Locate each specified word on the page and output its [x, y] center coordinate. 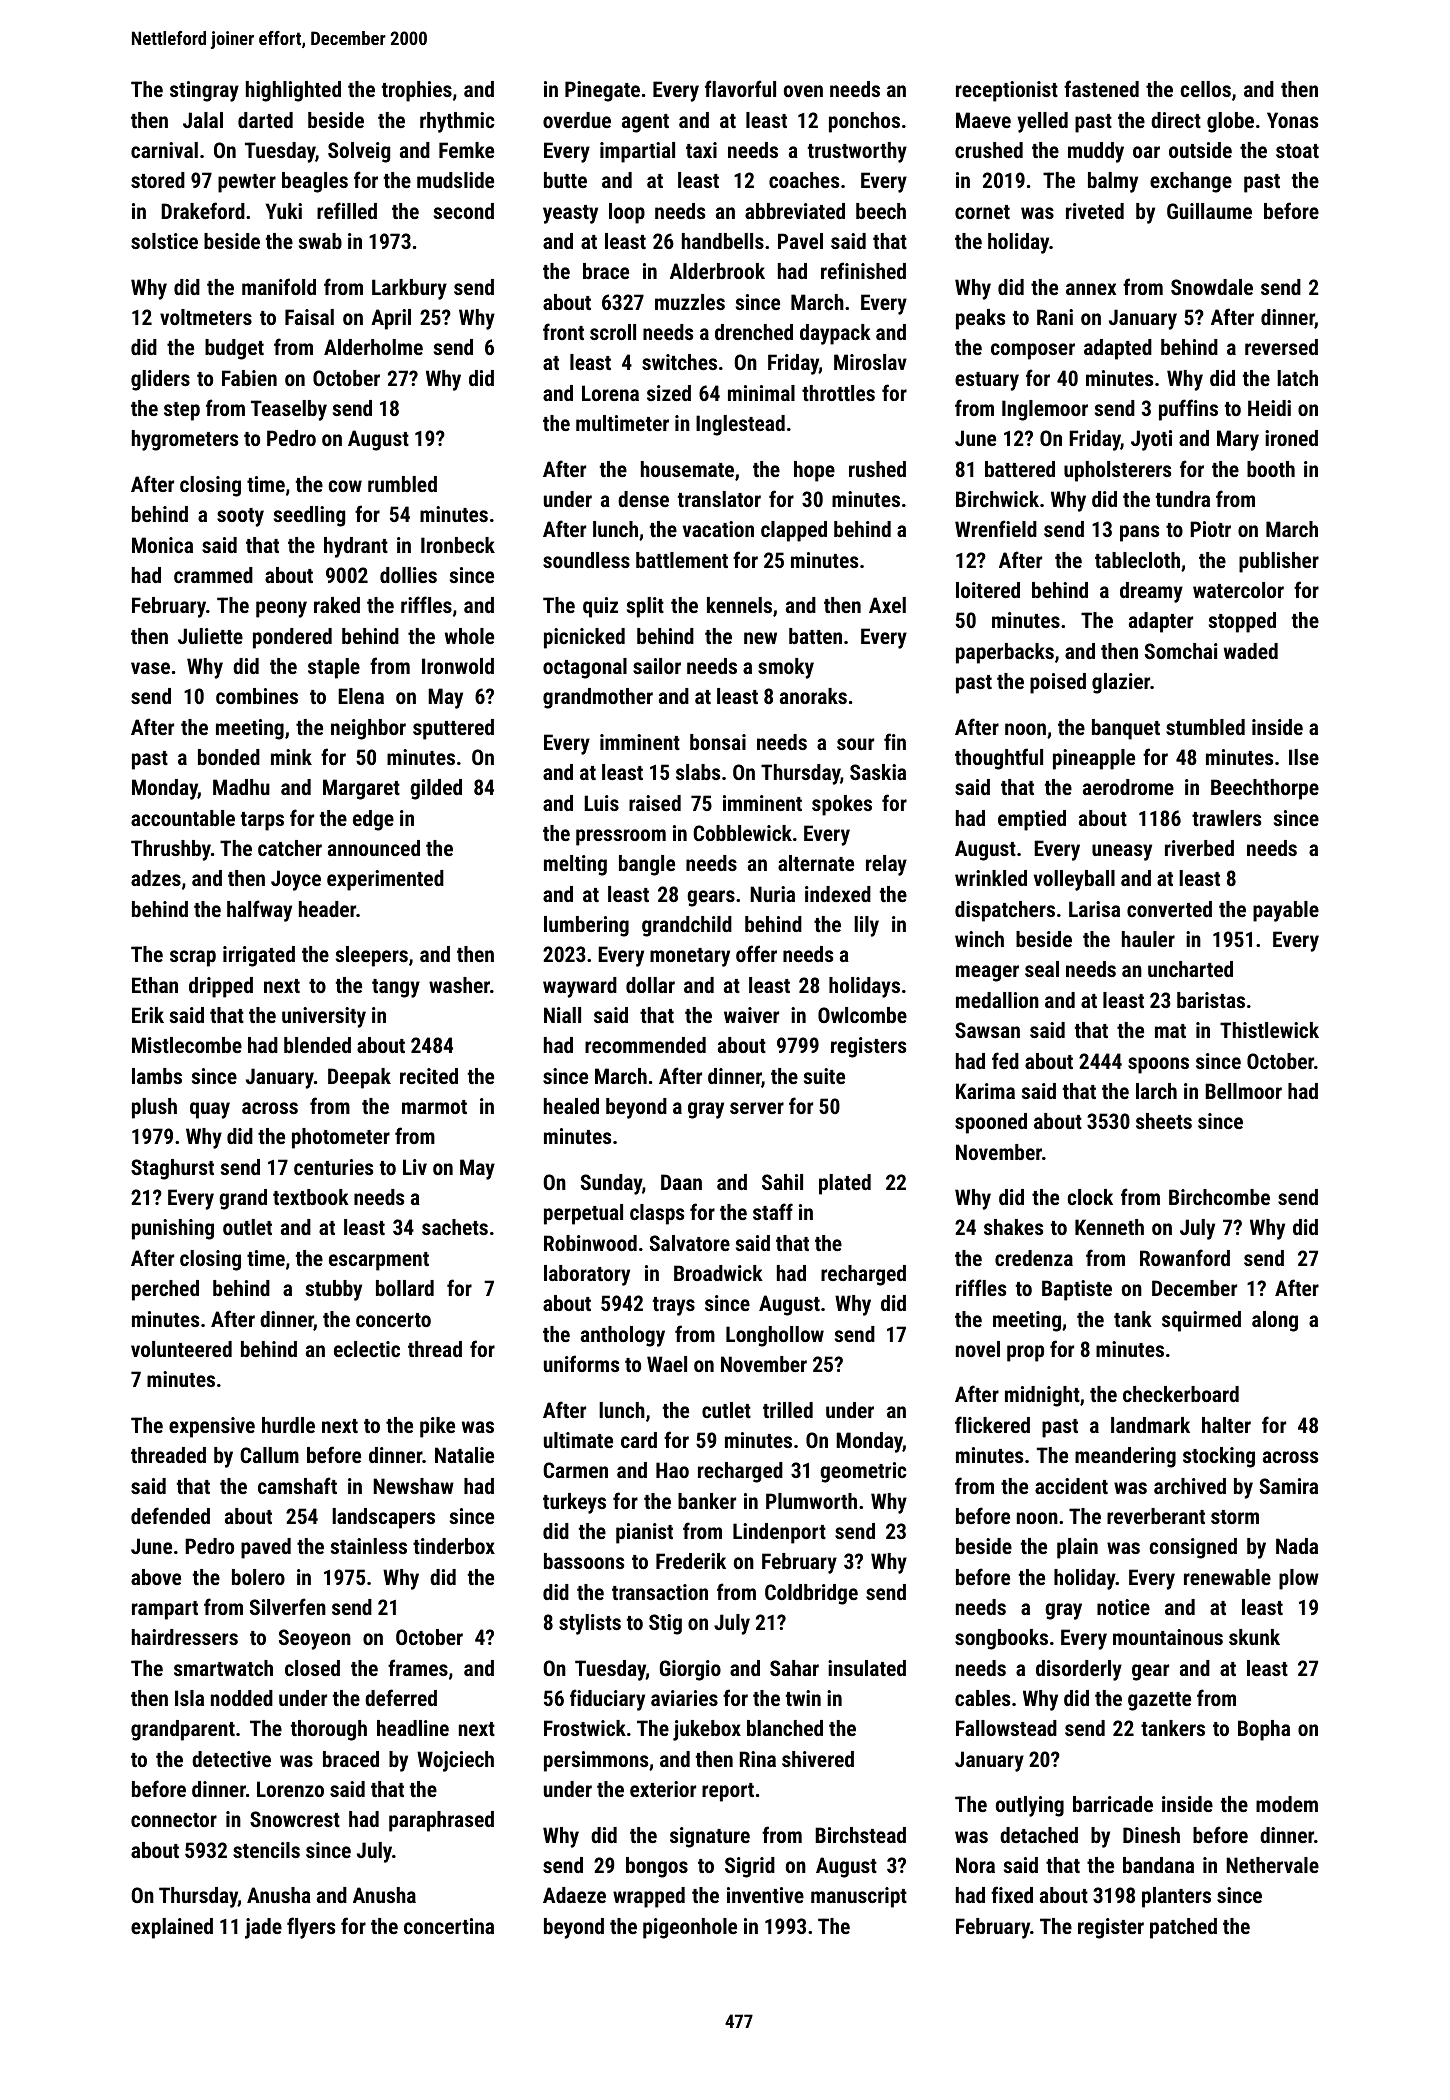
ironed [1291, 438]
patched [1183, 1928]
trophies [417, 91]
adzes [156, 878]
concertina [449, 1926]
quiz [600, 607]
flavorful [740, 88]
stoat [1297, 151]
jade [263, 1928]
